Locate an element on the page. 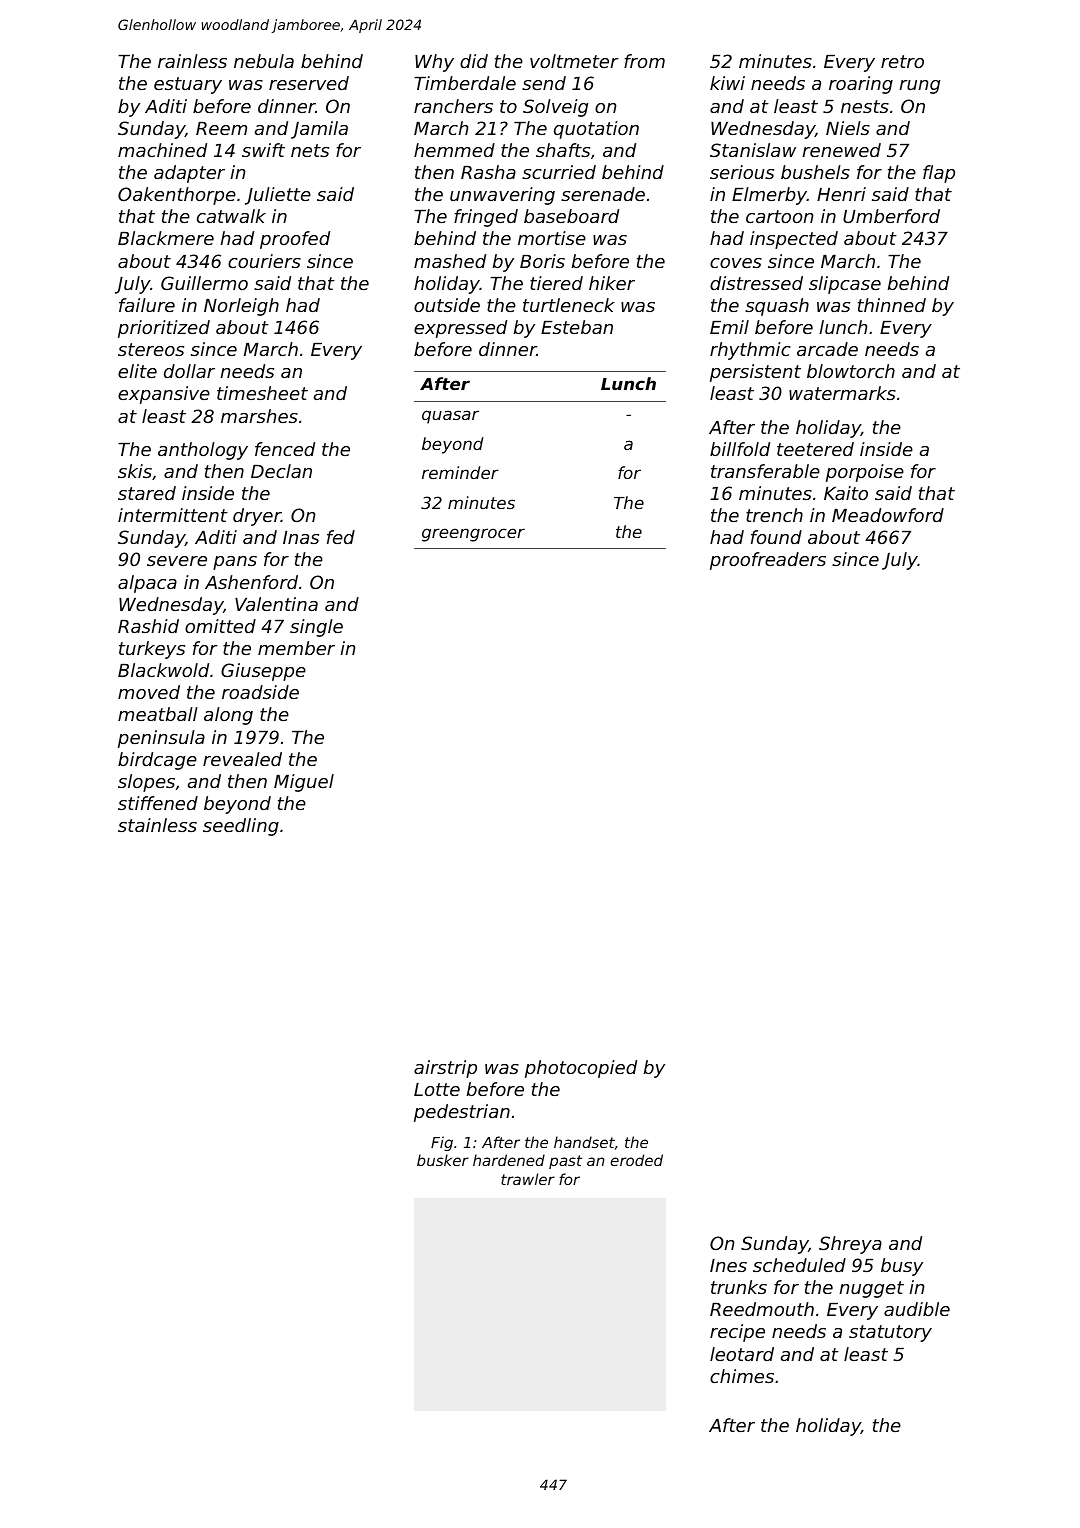 Image resolution: width=1080 pixels, height=1528 pixels. busker is located at coordinates (443, 1160).
